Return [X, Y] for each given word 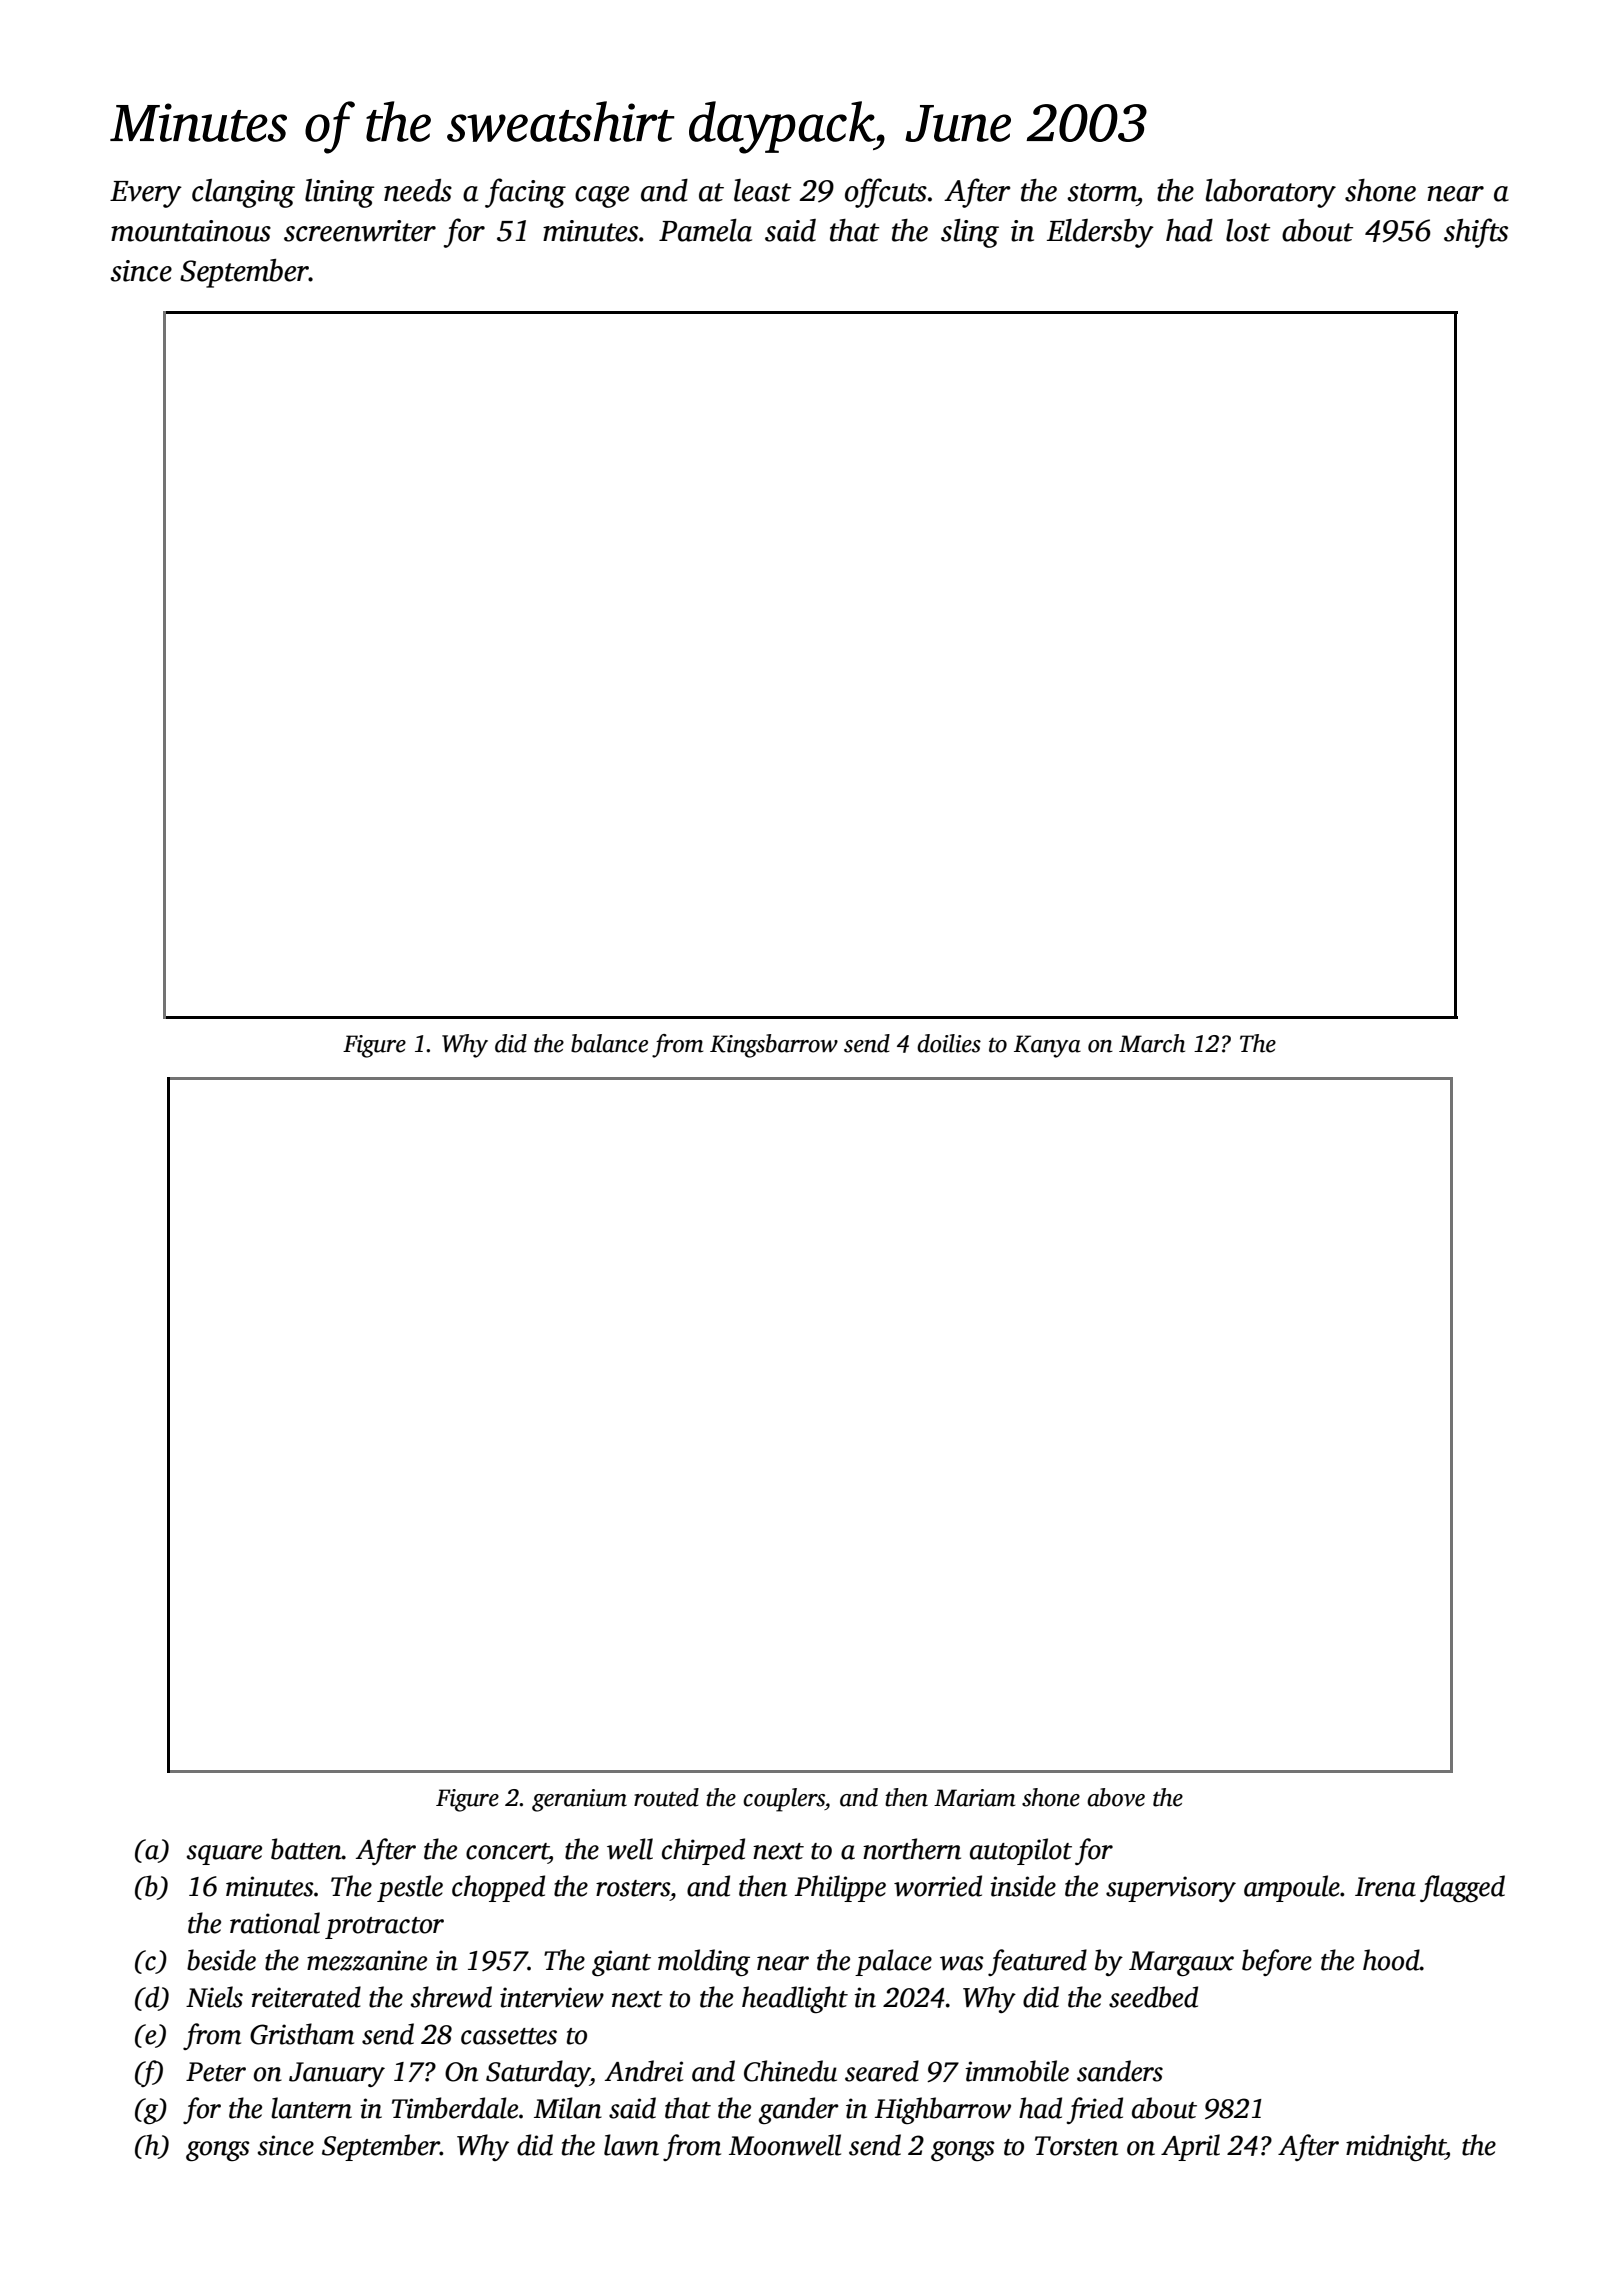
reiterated [306, 1997]
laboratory [1271, 193]
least [762, 190]
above [1116, 1797]
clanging [243, 193]
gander [799, 2110]
